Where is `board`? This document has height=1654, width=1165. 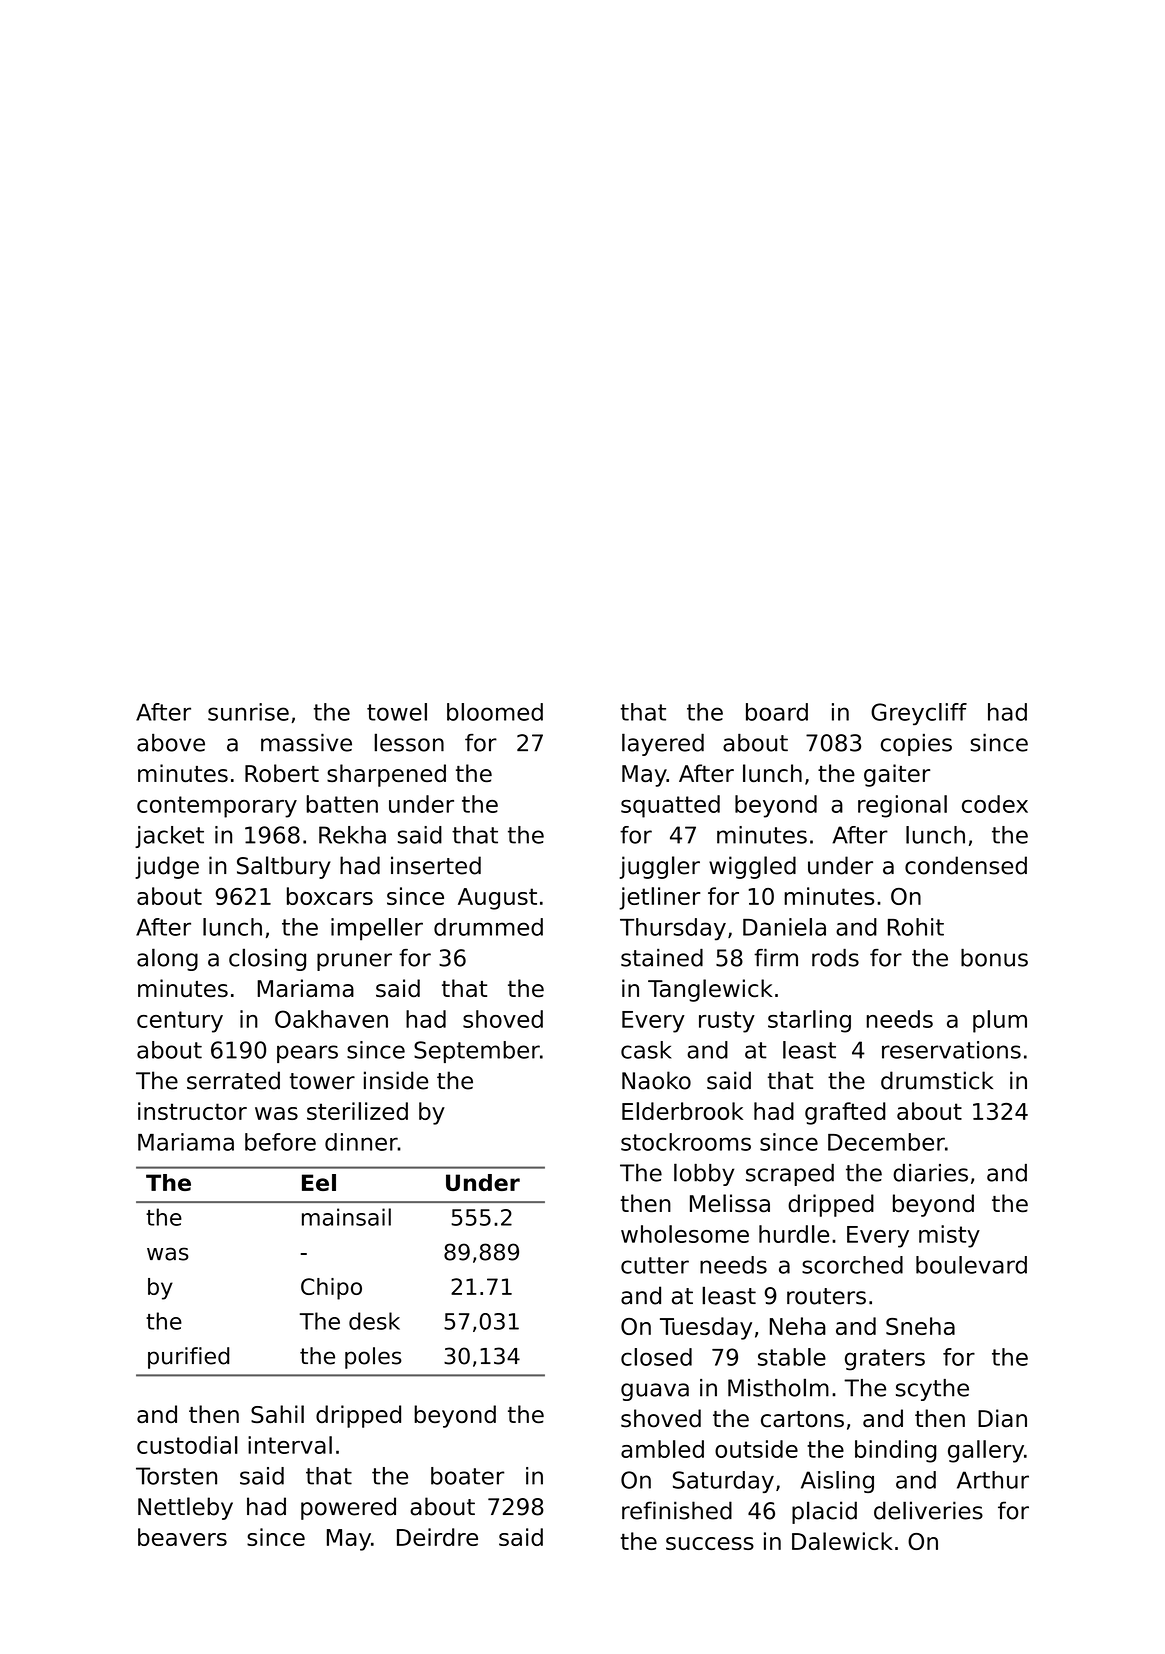
board is located at coordinates (777, 712).
